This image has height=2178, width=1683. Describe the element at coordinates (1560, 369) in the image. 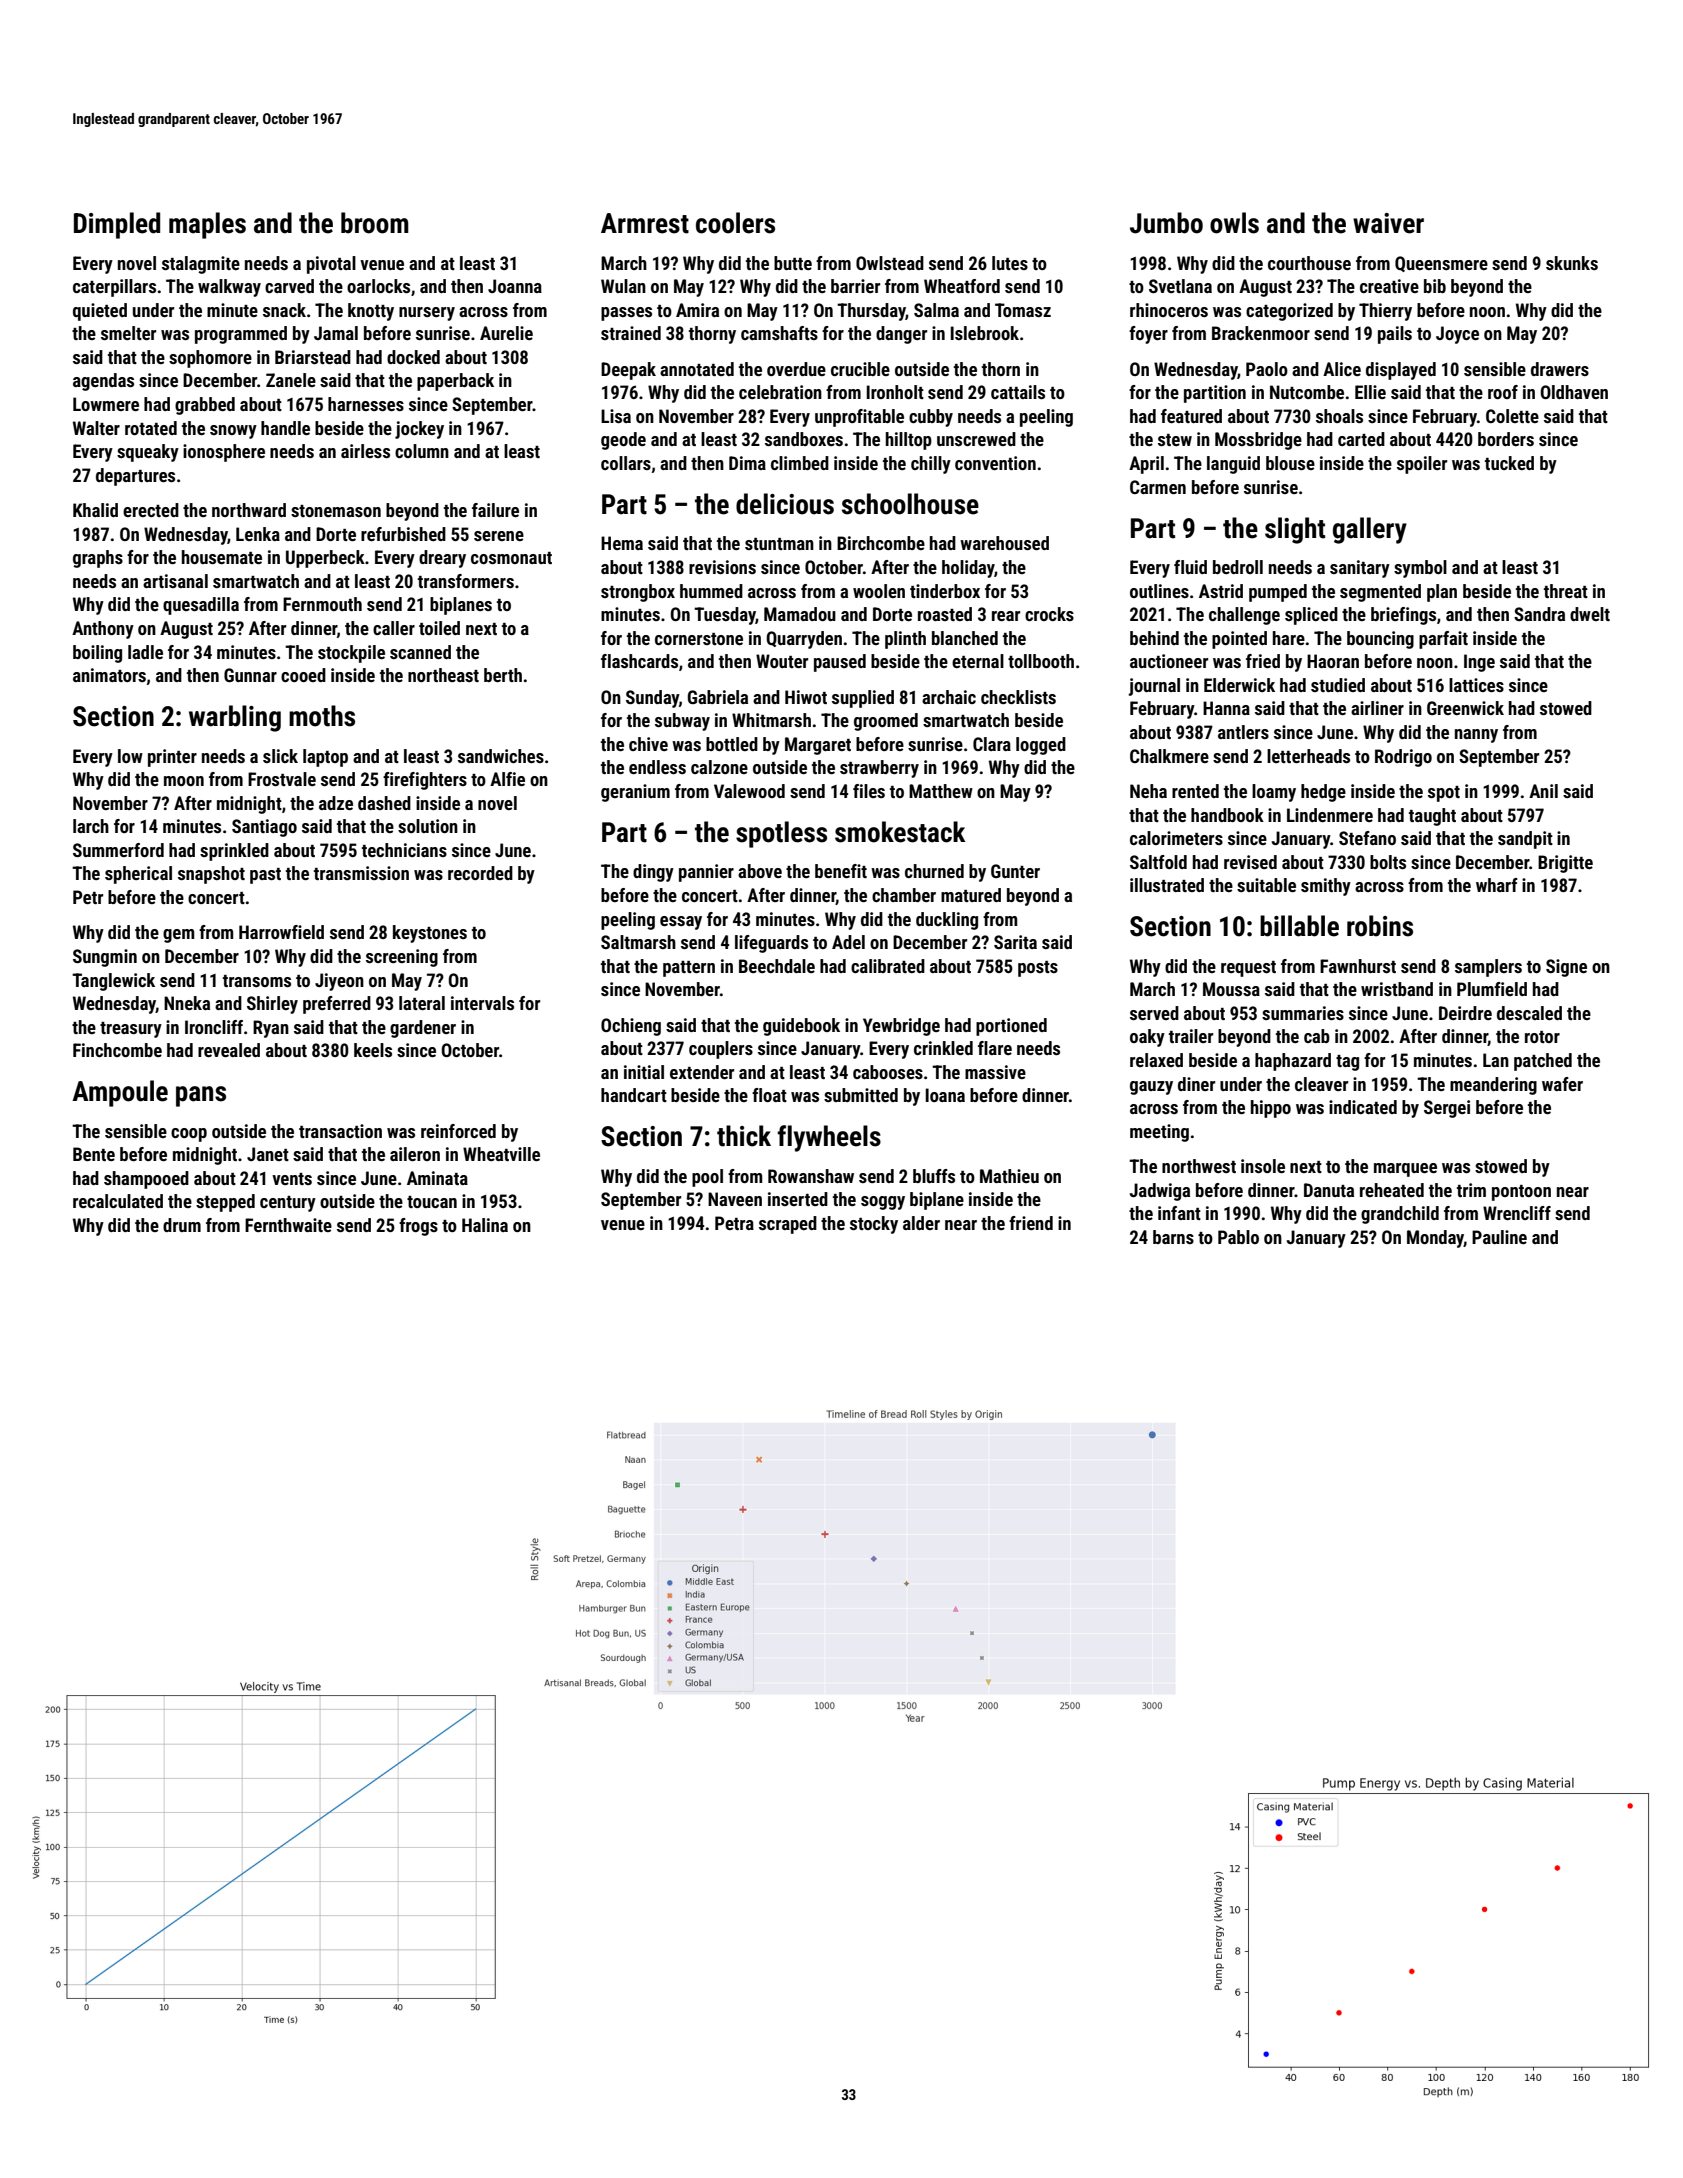

I see `drawers` at that location.
